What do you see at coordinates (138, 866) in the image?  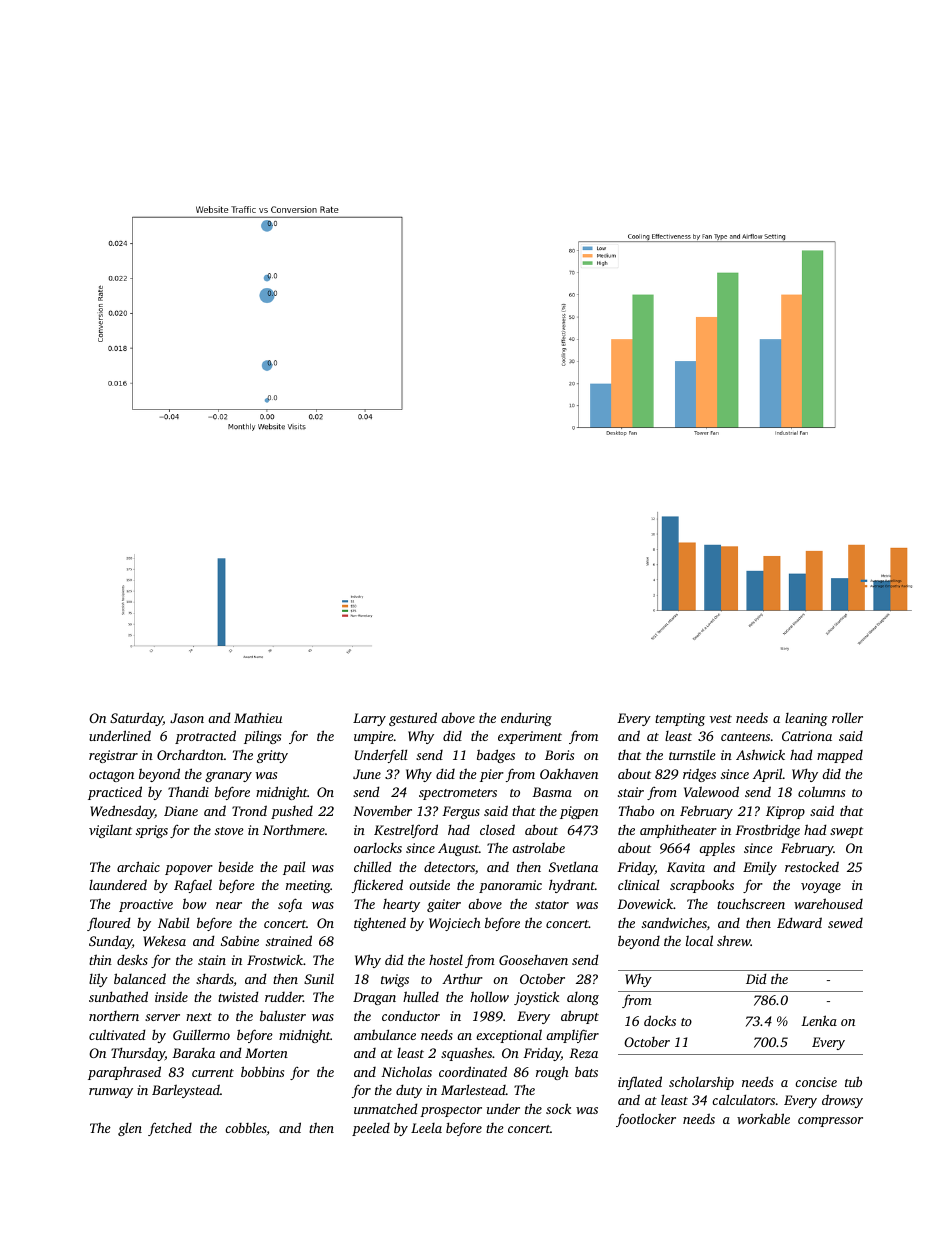 I see `archaic` at bounding box center [138, 866].
